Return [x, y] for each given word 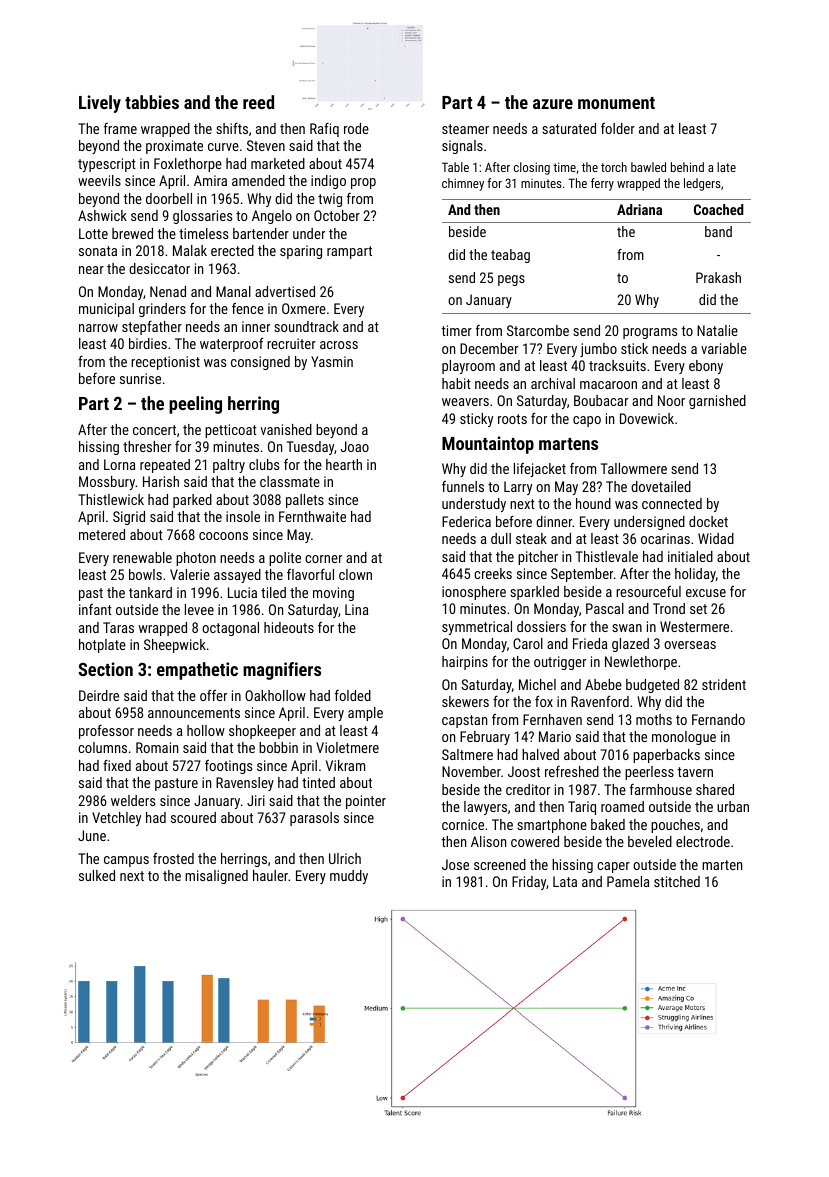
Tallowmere [634, 468]
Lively [100, 104]
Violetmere [347, 747]
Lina [356, 609]
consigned [260, 363]
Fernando [718, 719]
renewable [142, 557]
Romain [157, 747]
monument [616, 103]
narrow [98, 328]
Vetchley [116, 819]
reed [258, 102]
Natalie [717, 330]
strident [724, 684]
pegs [511, 280]
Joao [354, 446]
